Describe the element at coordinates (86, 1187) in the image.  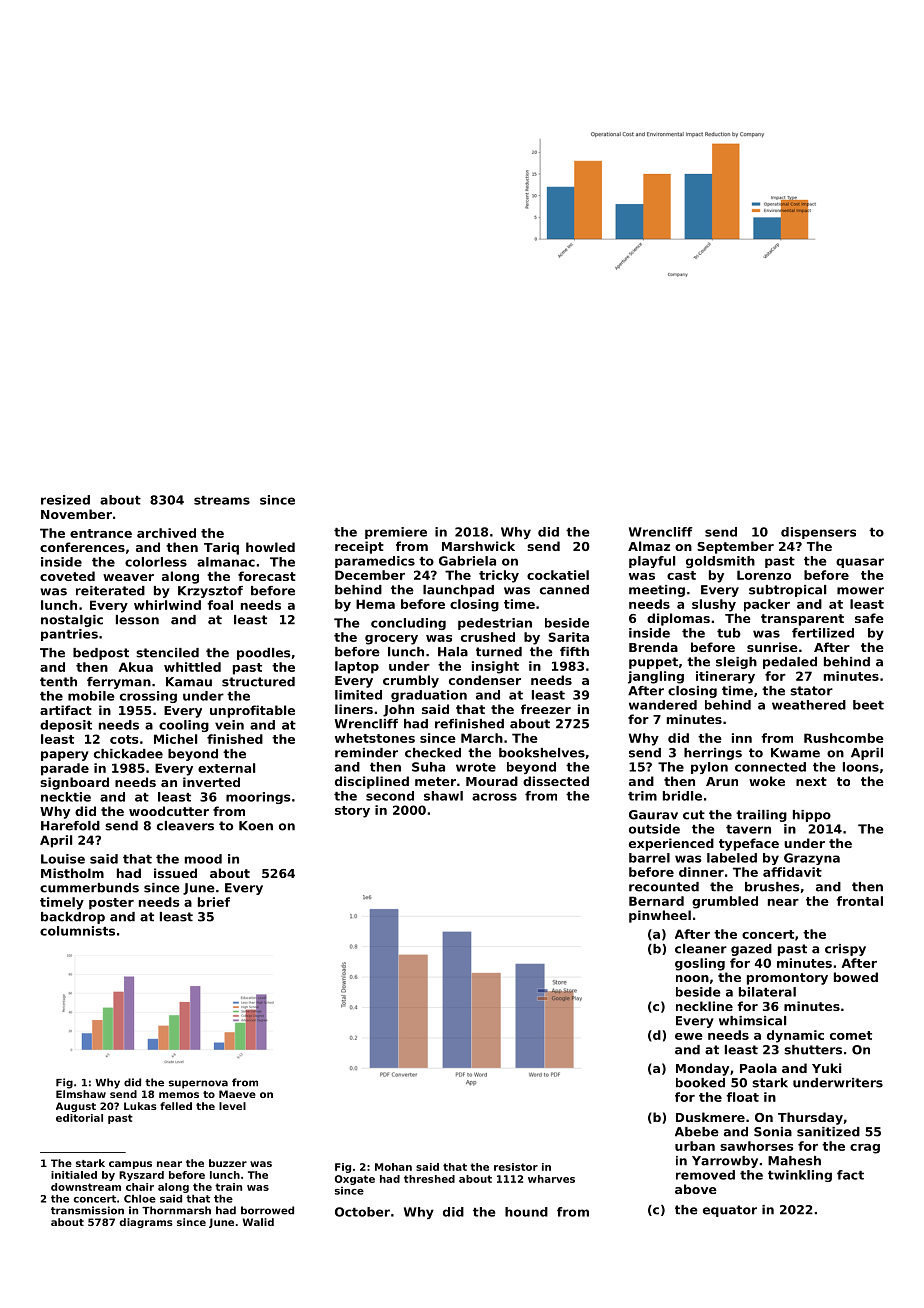
I see `downstream` at that location.
